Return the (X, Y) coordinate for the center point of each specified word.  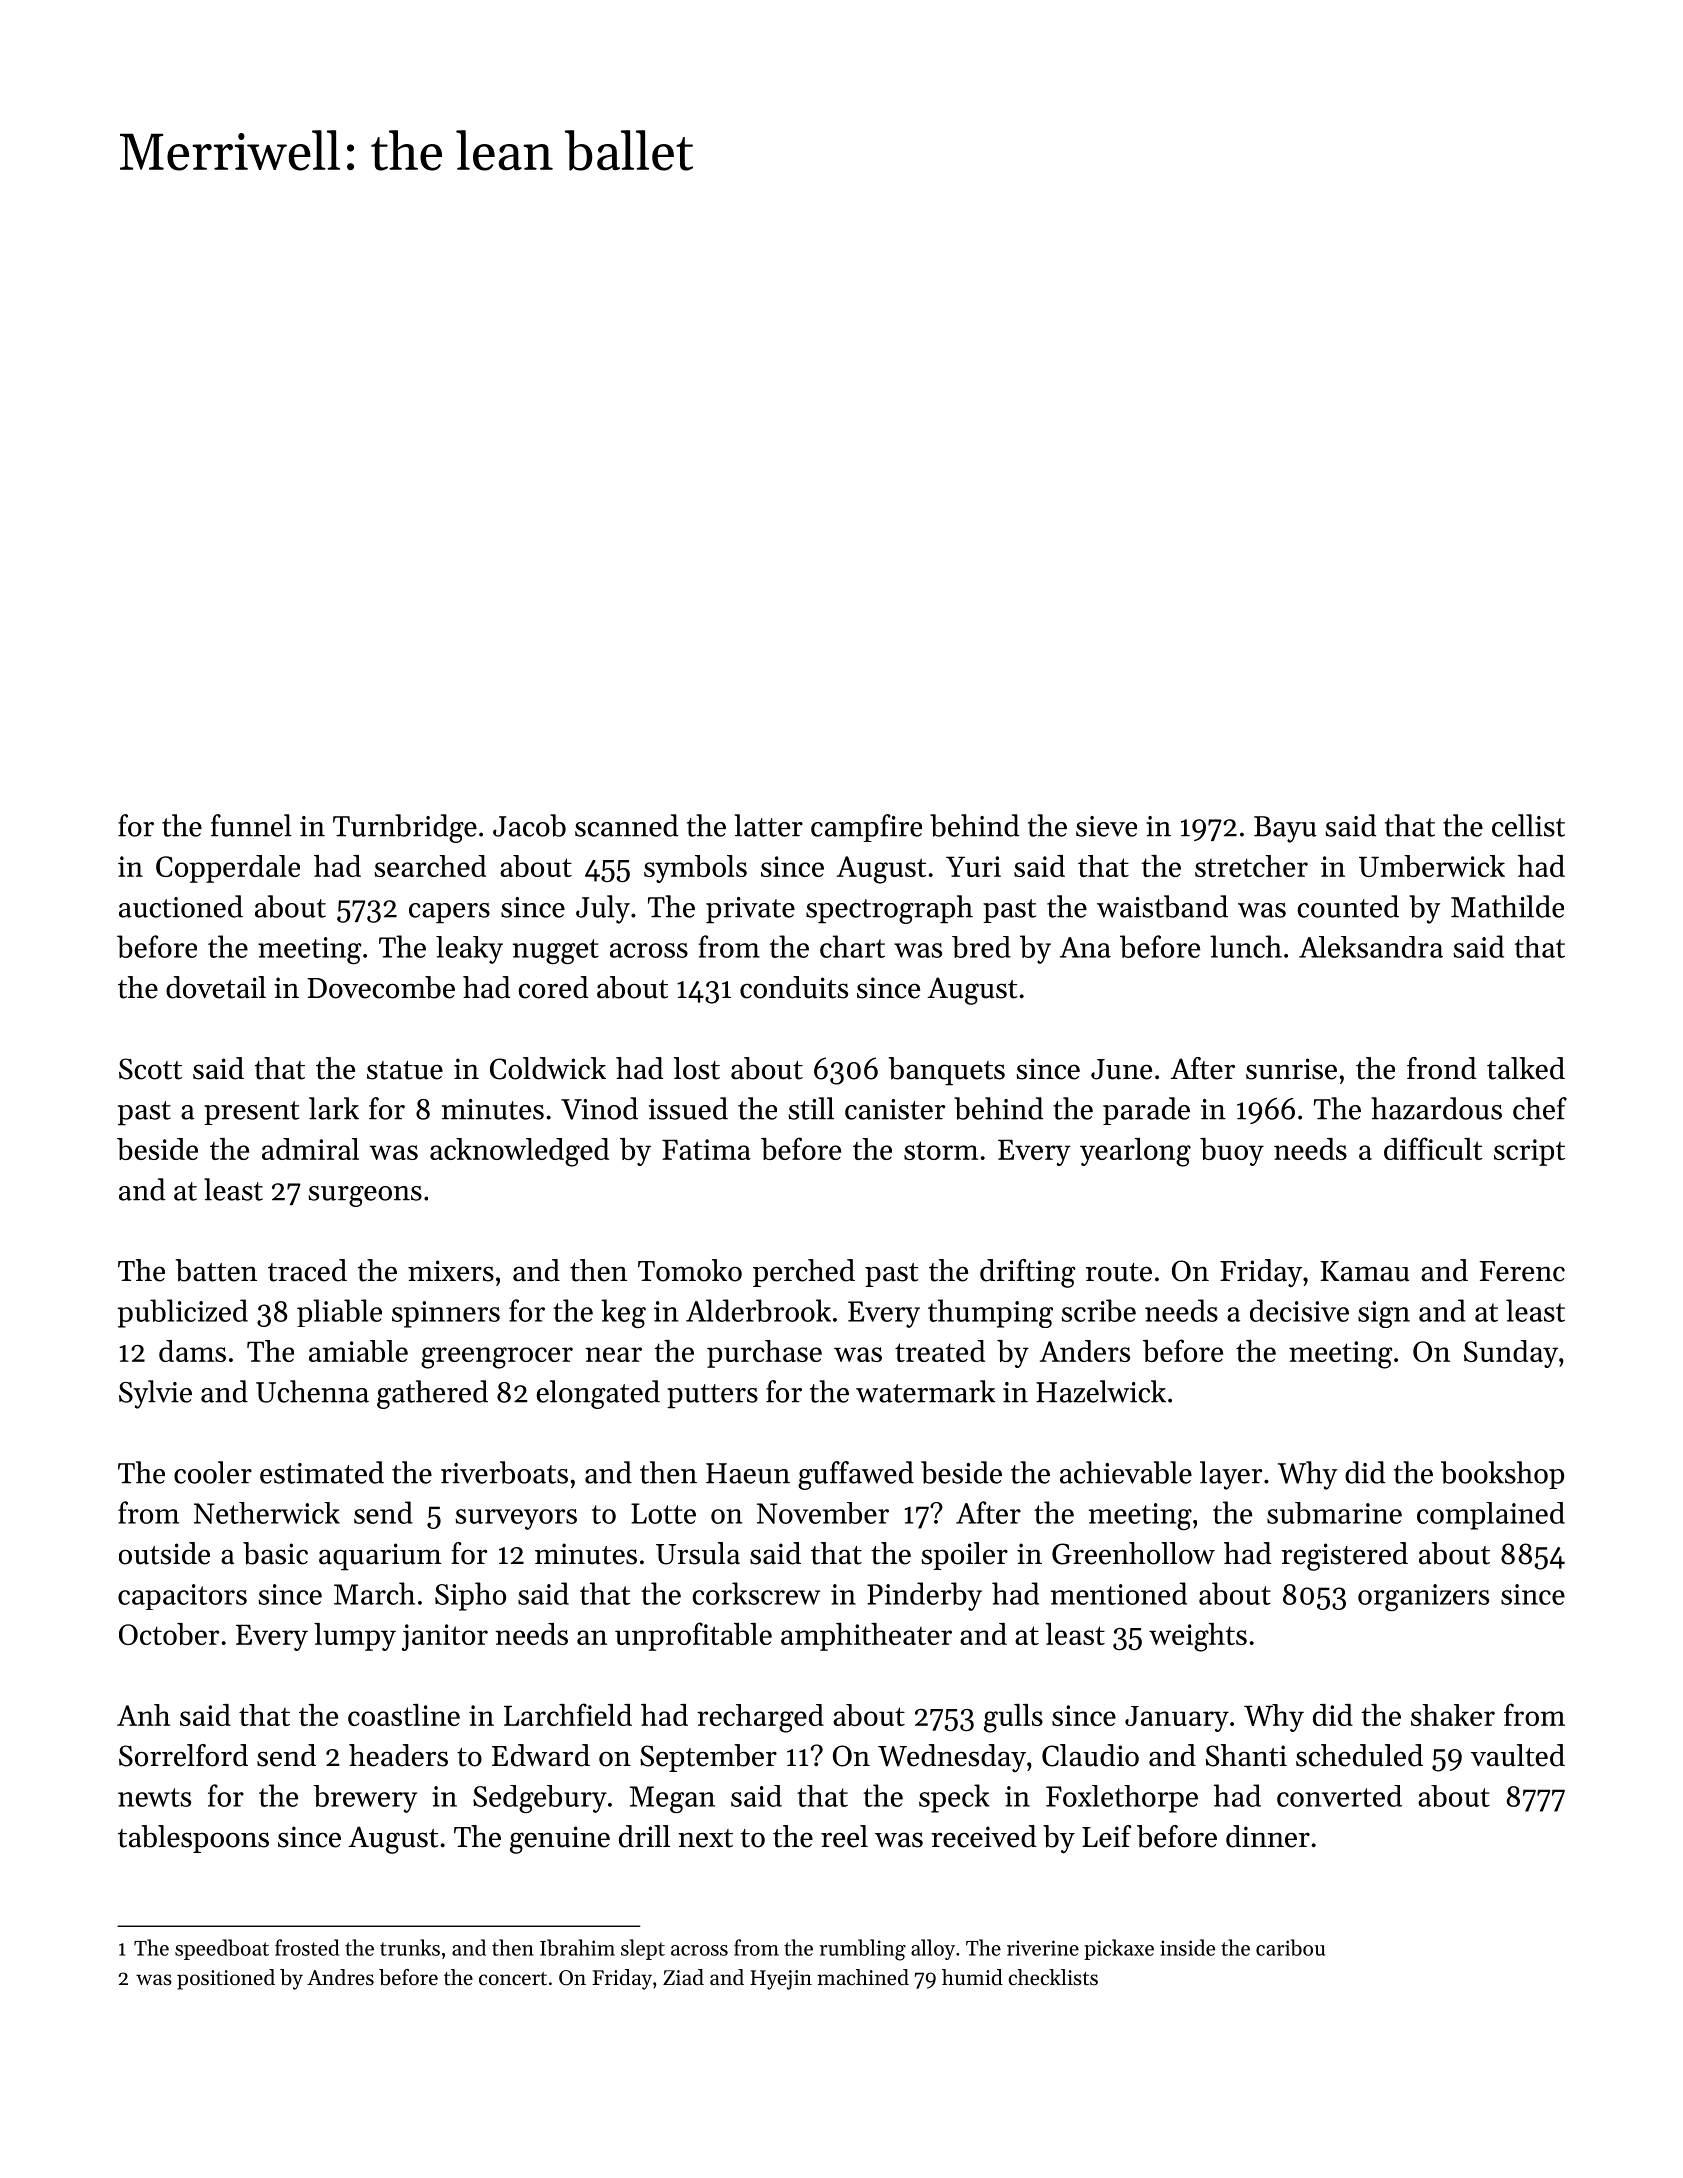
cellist (1528, 825)
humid (972, 1977)
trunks (410, 1947)
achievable (1126, 1472)
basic (275, 1553)
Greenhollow (1133, 1553)
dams (192, 1351)
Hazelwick (1101, 1391)
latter (769, 825)
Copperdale (228, 869)
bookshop (1502, 1475)
